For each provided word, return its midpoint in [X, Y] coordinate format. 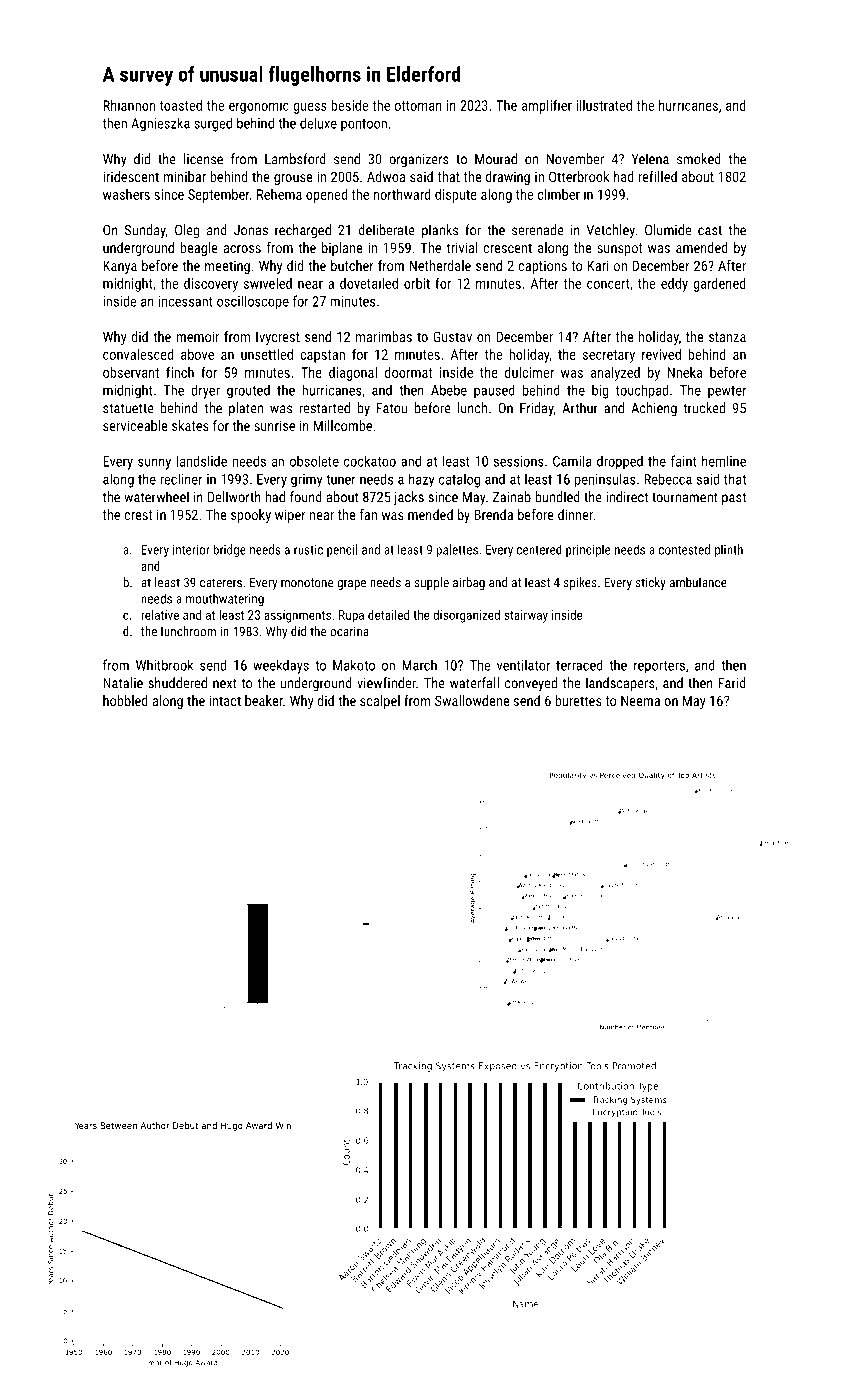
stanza [727, 337]
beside [349, 105]
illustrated [604, 105]
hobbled [125, 700]
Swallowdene [472, 700]
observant [131, 372]
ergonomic [259, 107]
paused [494, 391]
